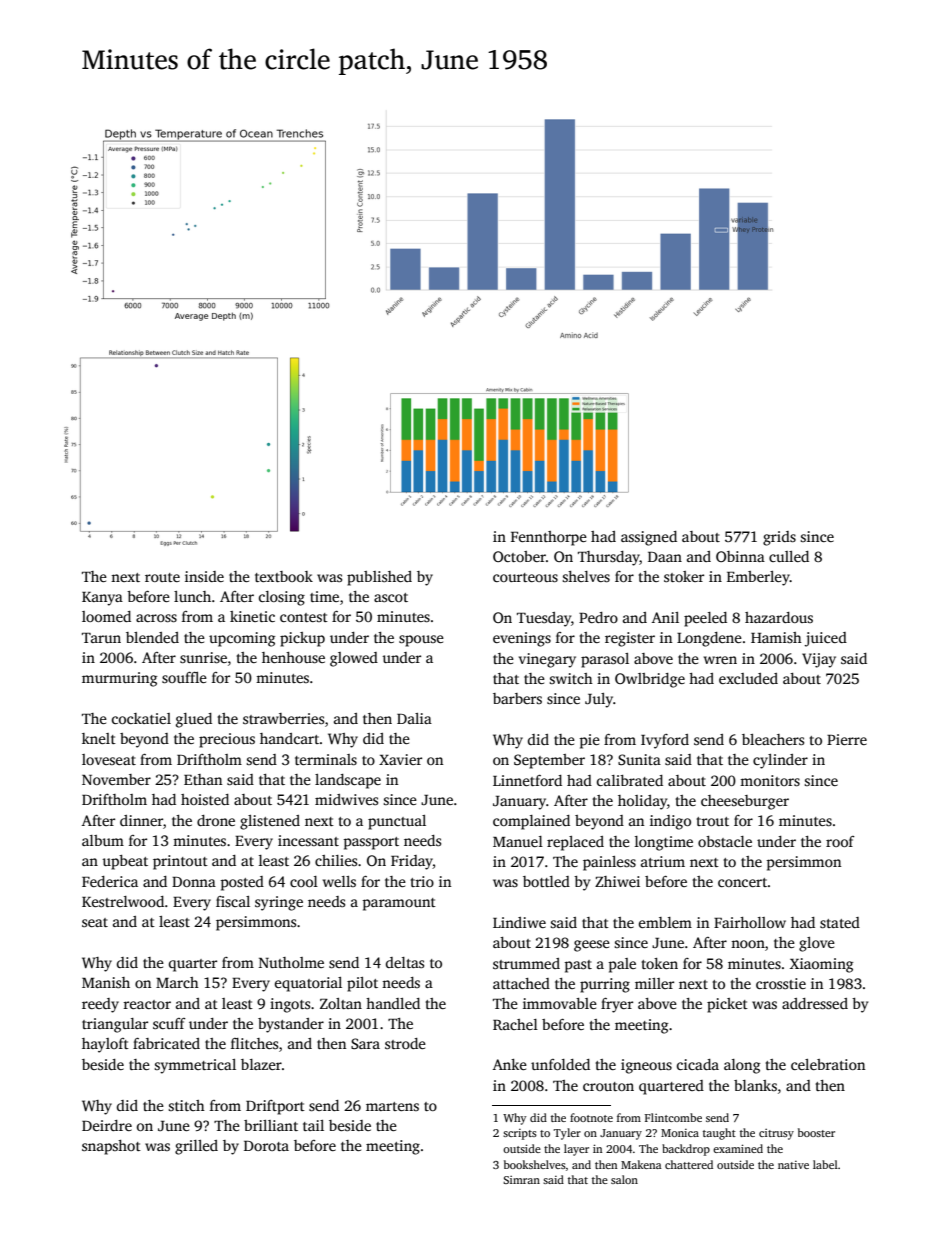  What do you see at coordinates (196, 1147) in the screenshot?
I see `grilled` at bounding box center [196, 1147].
